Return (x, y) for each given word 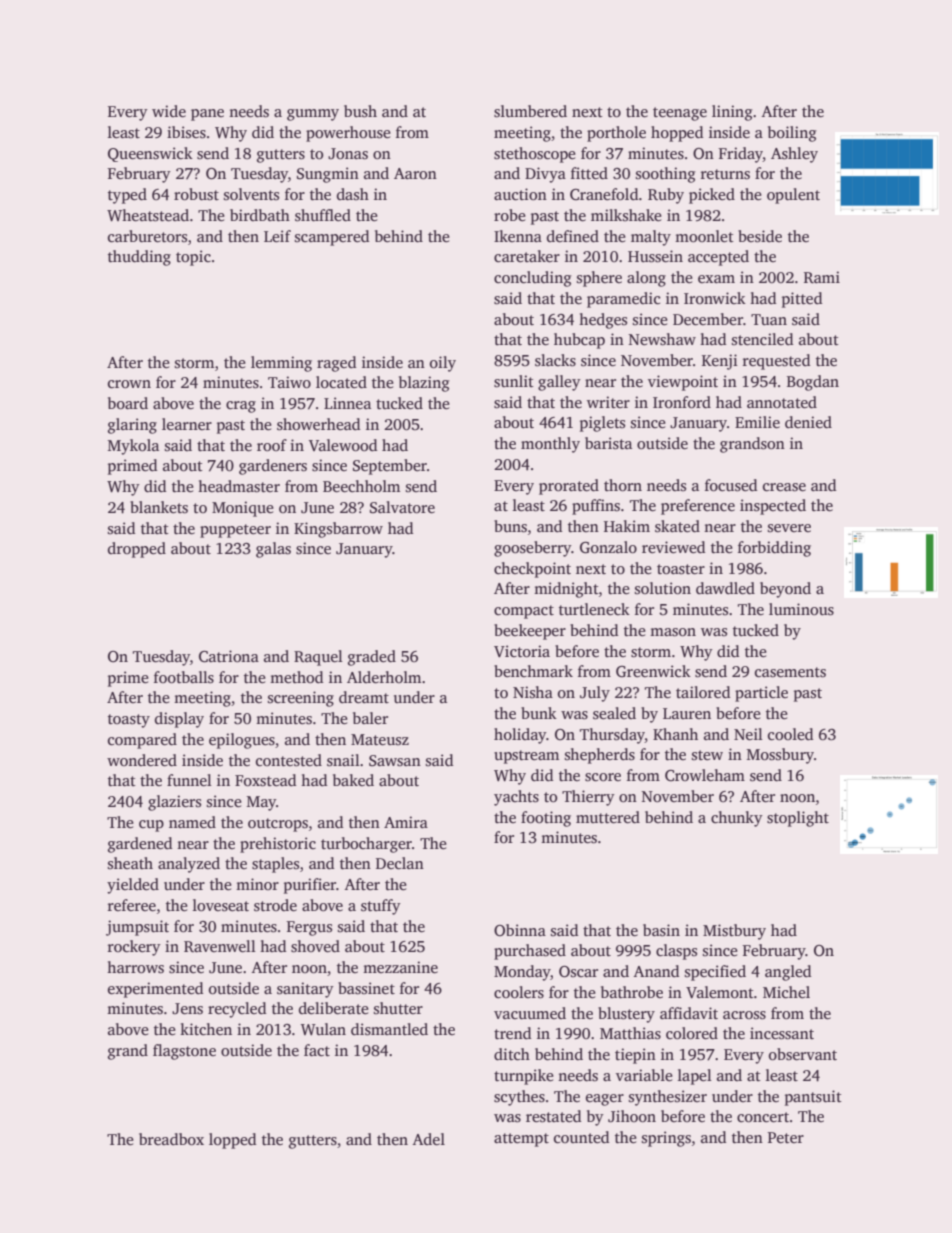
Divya (545, 175)
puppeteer (235, 531)
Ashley (794, 155)
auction (520, 194)
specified (715, 973)
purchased (530, 952)
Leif (277, 236)
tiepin (635, 1056)
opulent (793, 196)
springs (666, 1139)
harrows (135, 967)
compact (524, 612)
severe (789, 528)
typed (127, 196)
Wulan (323, 1029)
